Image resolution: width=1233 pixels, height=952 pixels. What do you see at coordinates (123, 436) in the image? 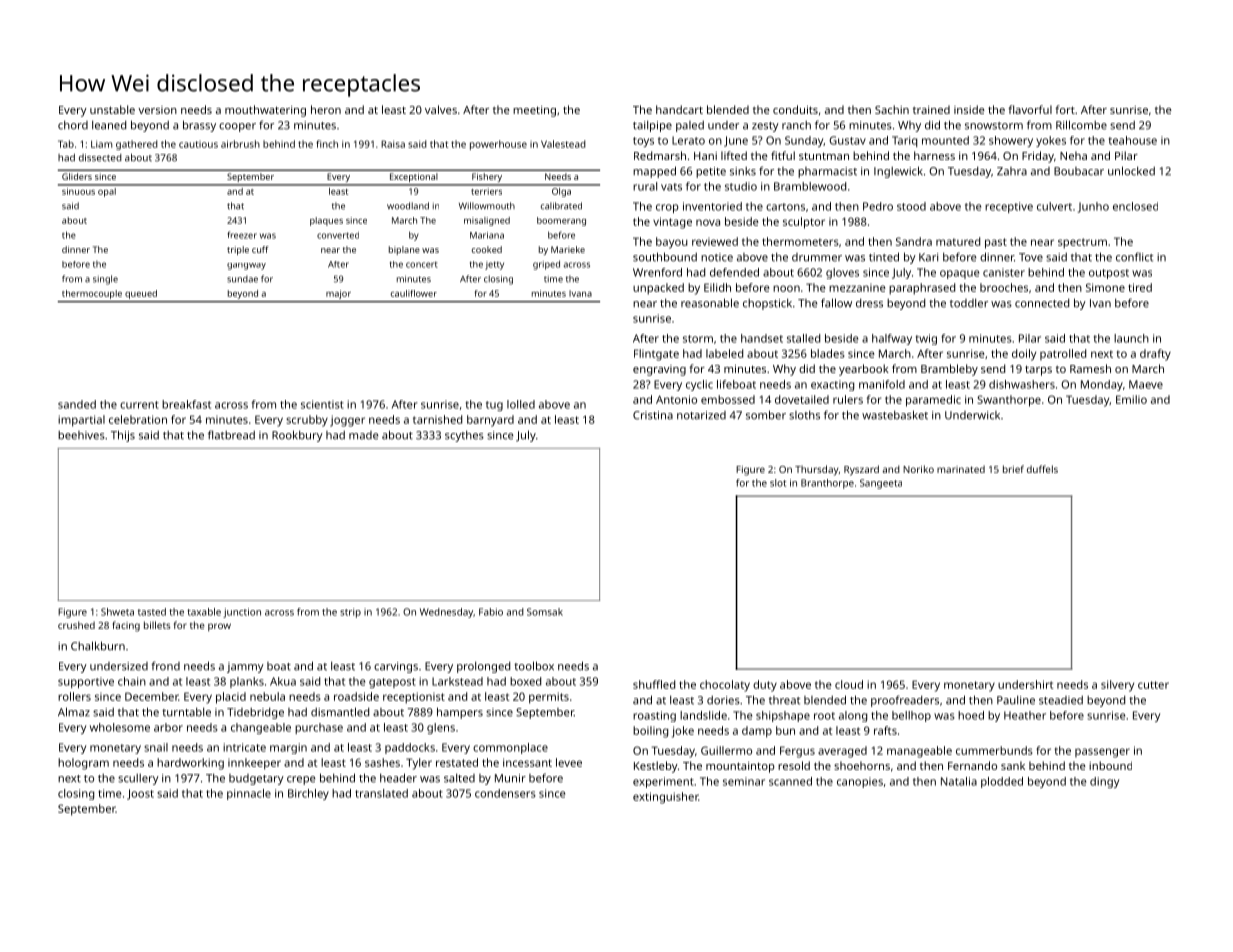
I see `Thijs` at bounding box center [123, 436].
